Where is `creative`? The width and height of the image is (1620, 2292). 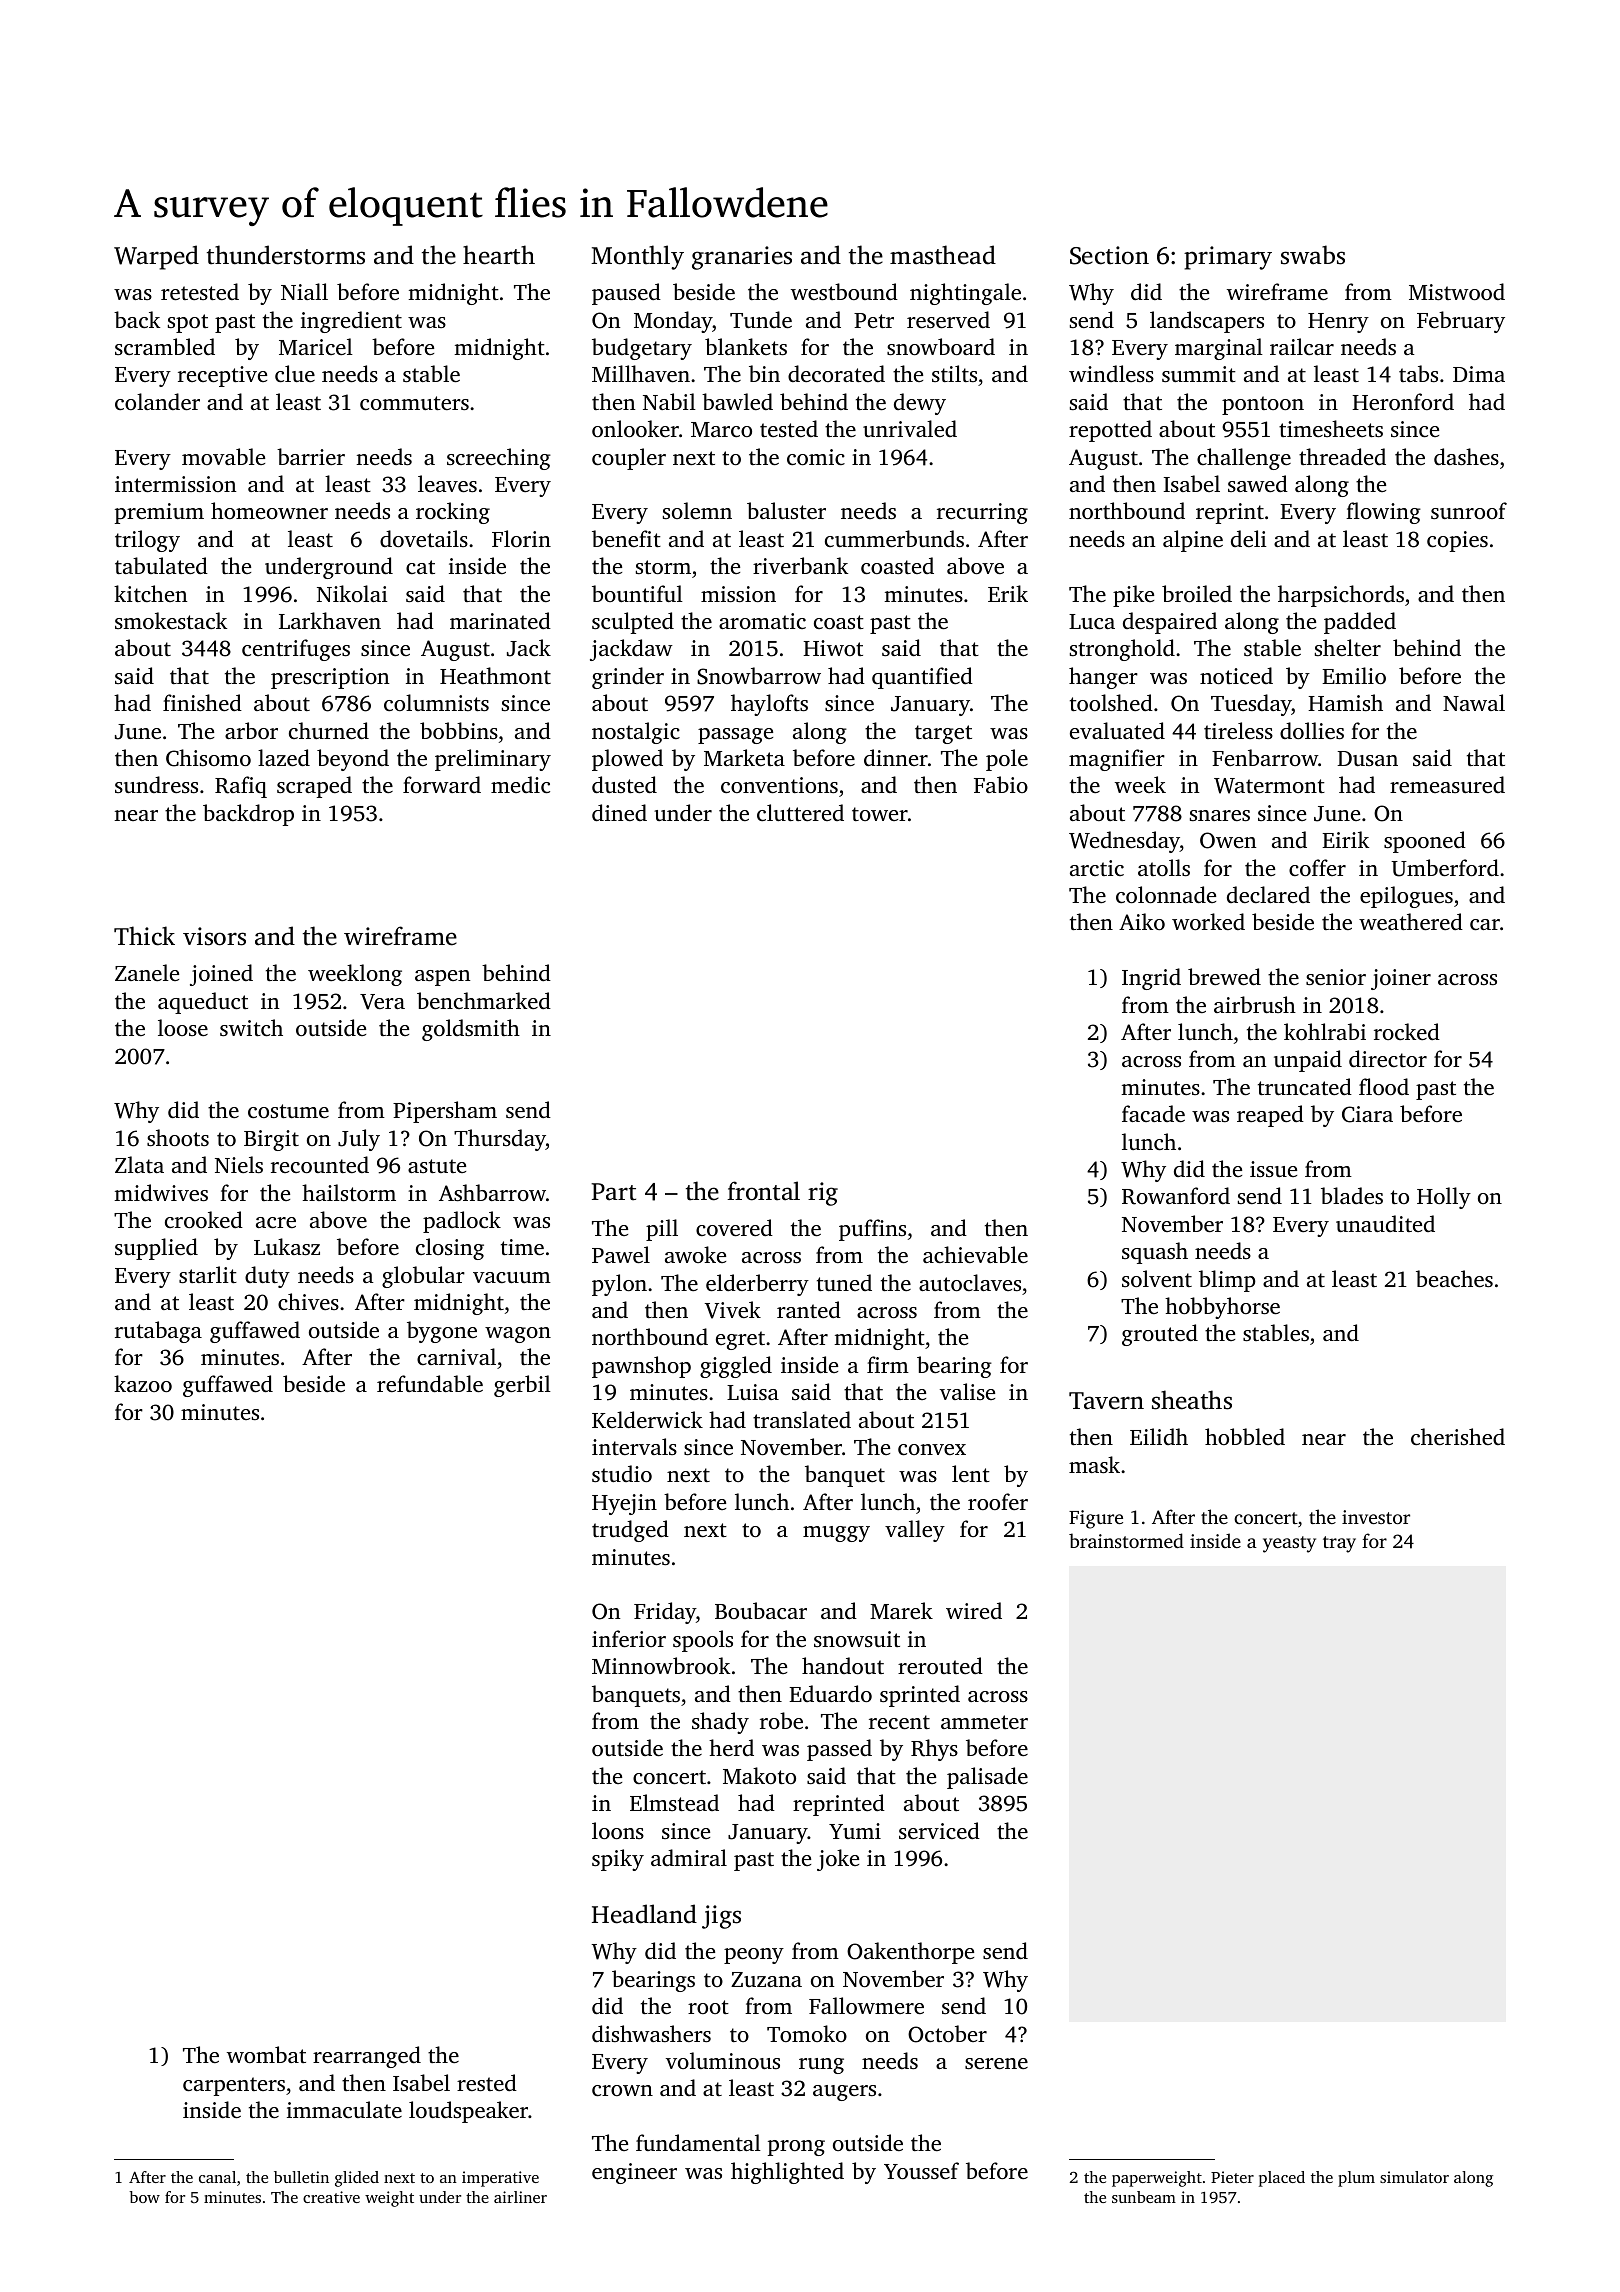 creative is located at coordinates (331, 2197).
